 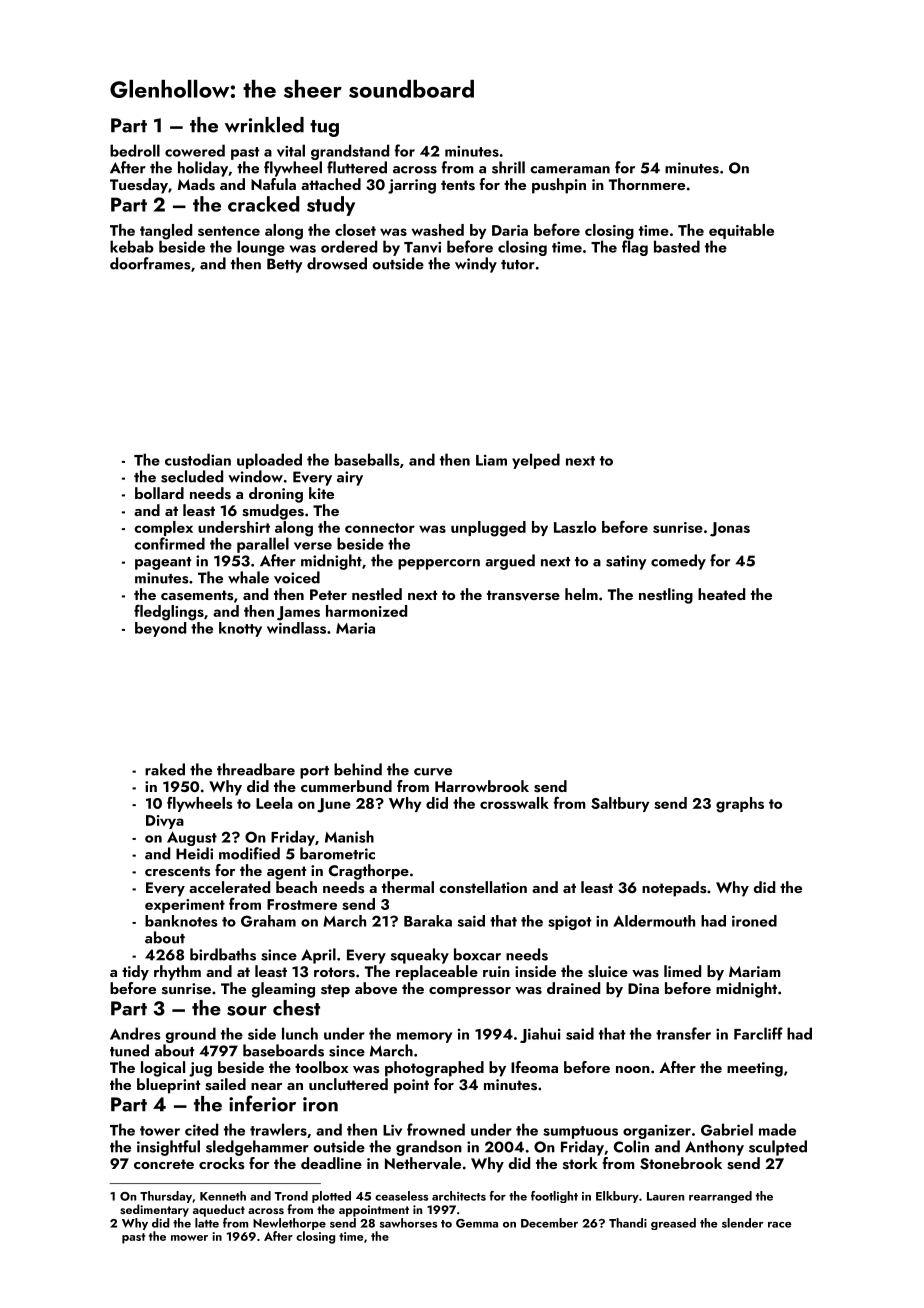 What do you see at coordinates (189, 1238) in the image?
I see `mower` at bounding box center [189, 1238].
